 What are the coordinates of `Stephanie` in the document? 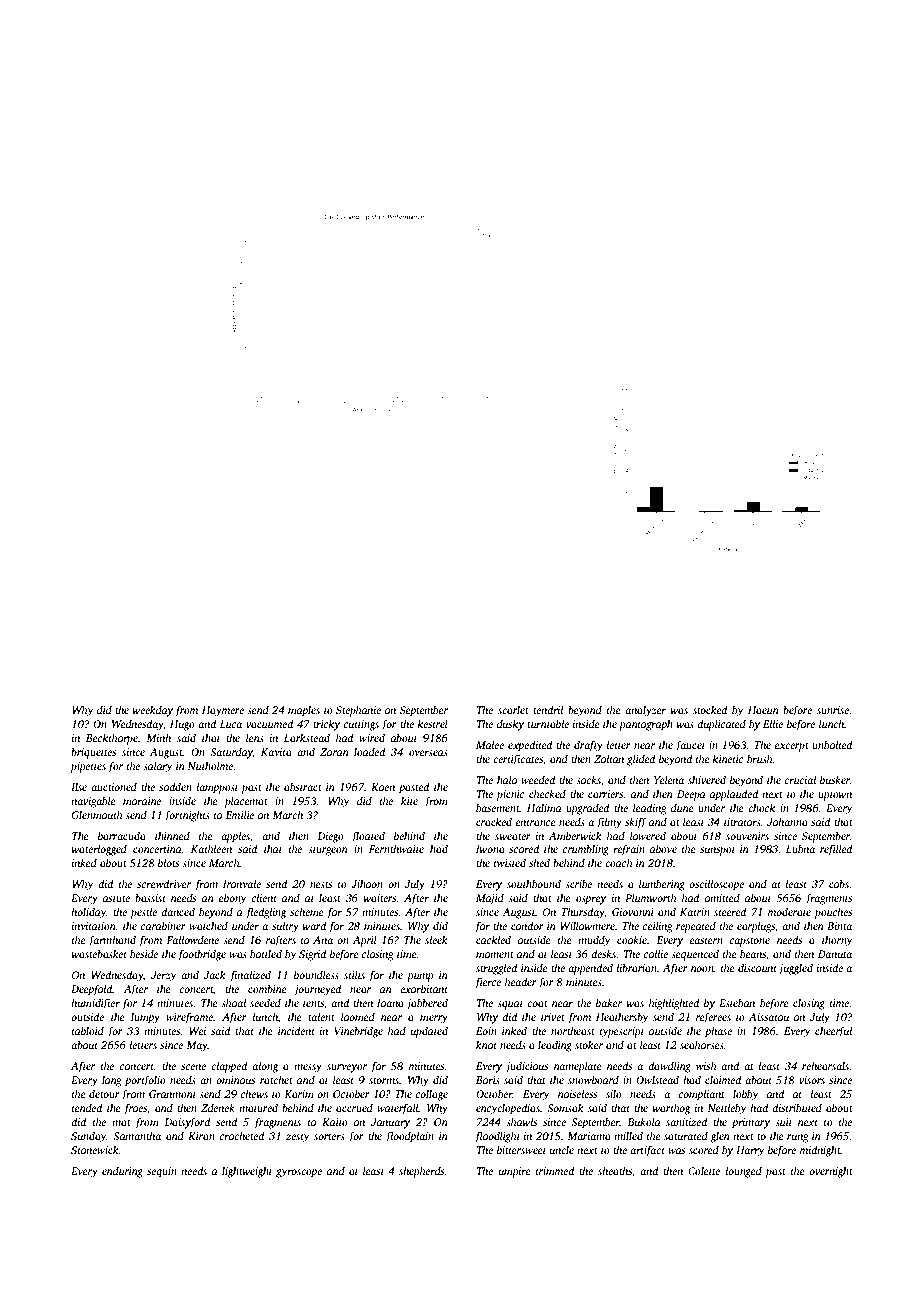 It's located at (358, 711).
